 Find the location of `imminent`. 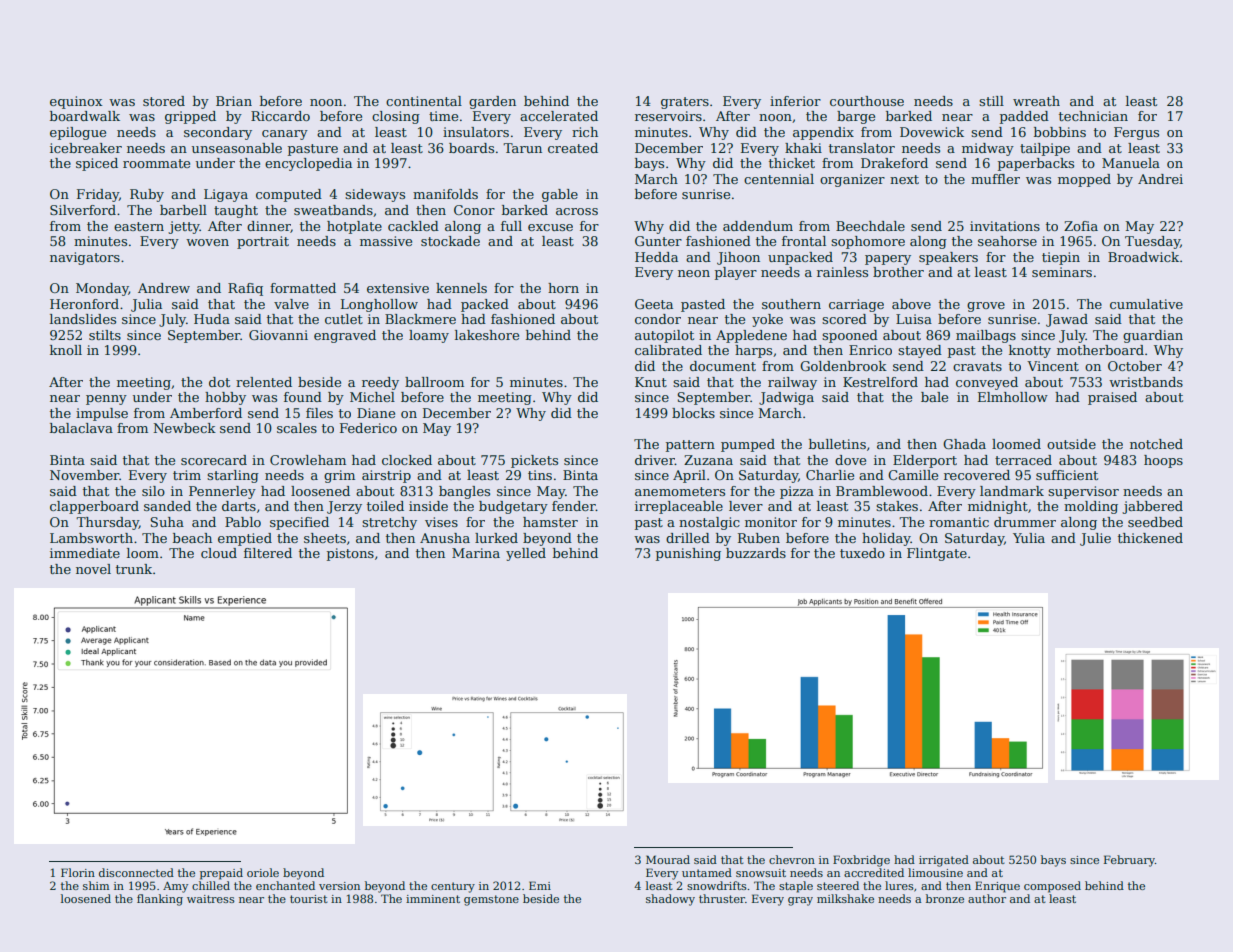

imminent is located at coordinates (433, 899).
